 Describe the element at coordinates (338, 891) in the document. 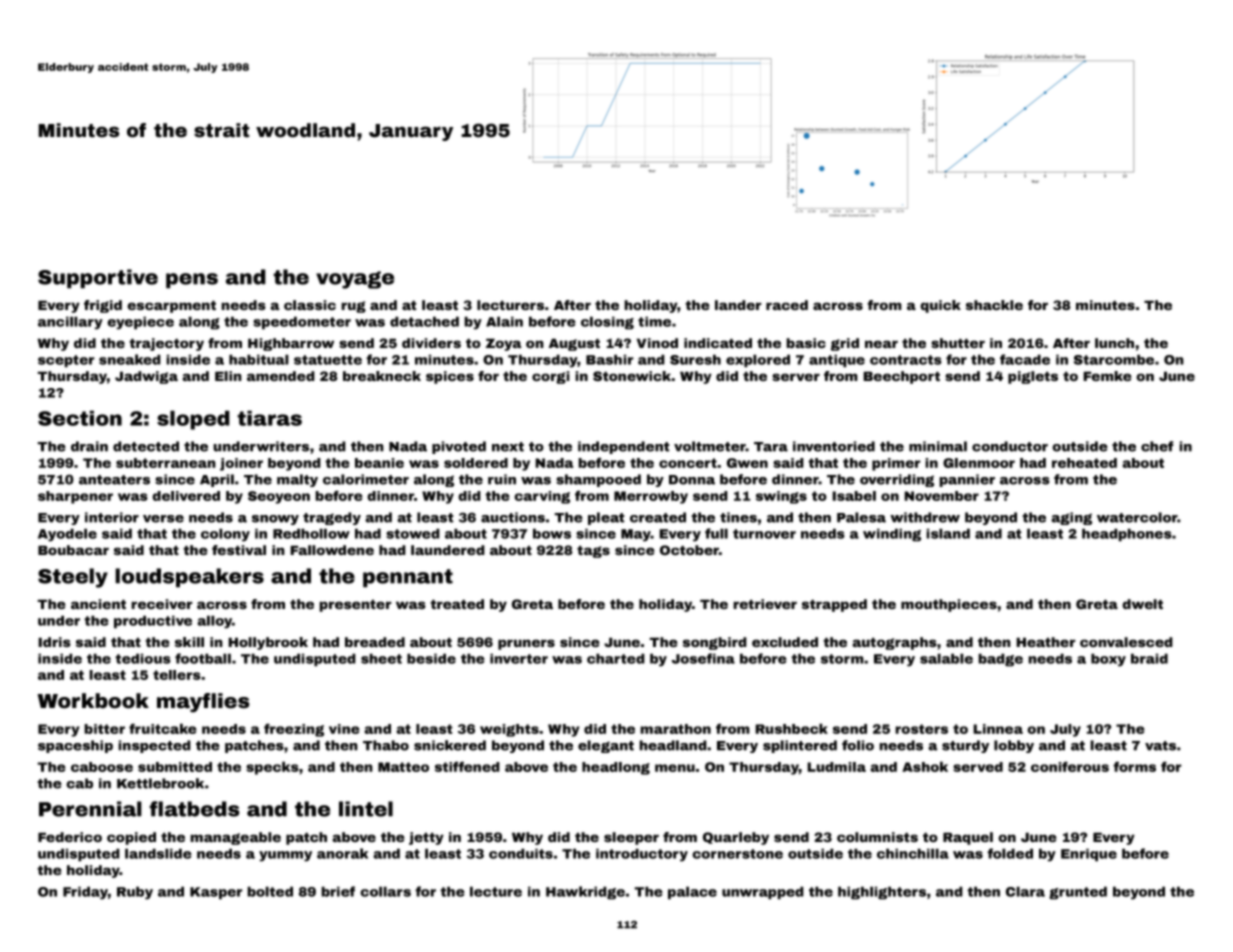

I see `brief` at that location.
